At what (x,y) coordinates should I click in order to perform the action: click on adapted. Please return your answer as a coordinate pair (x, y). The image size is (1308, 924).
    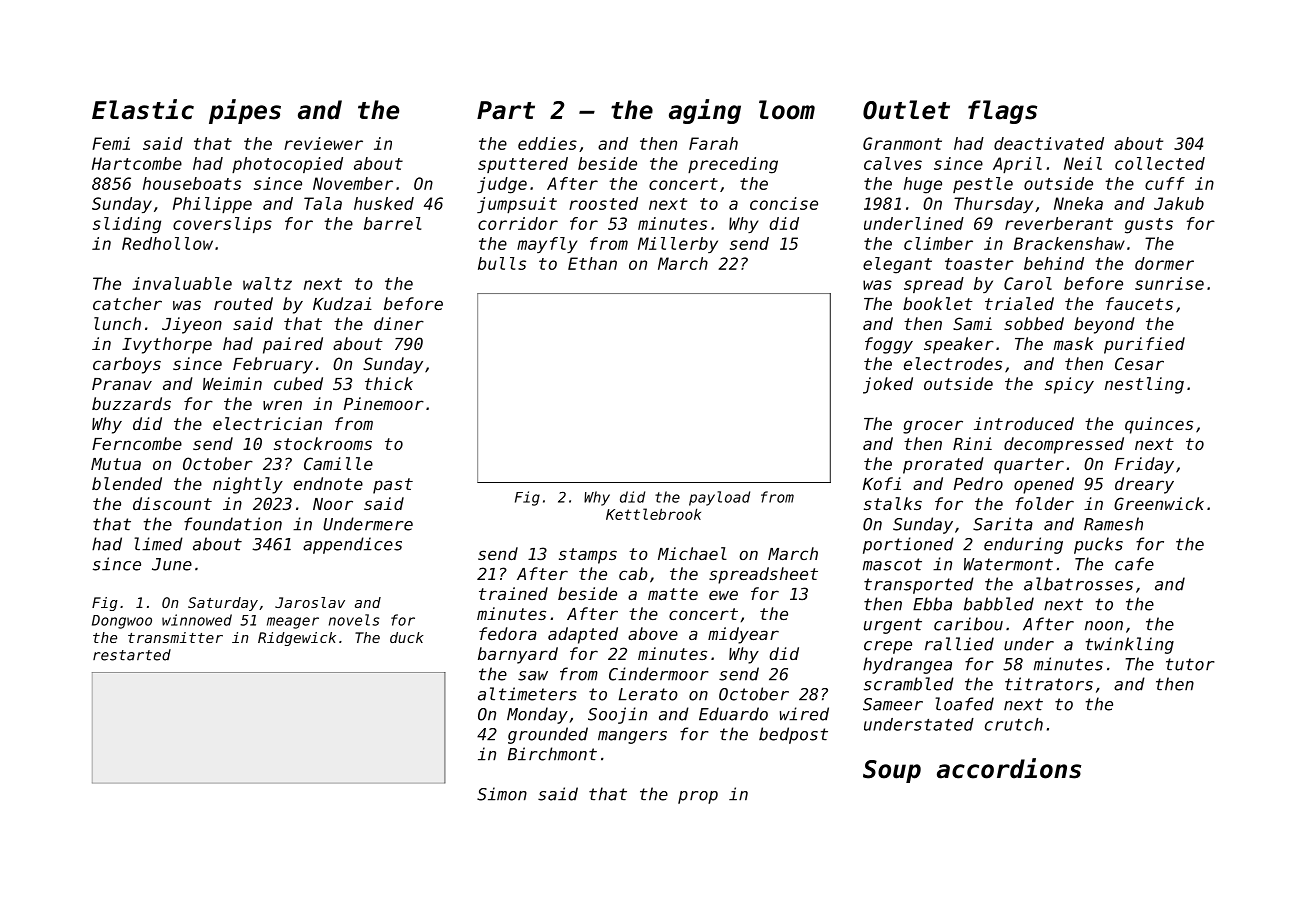
    Looking at the image, I should click on (583, 635).
